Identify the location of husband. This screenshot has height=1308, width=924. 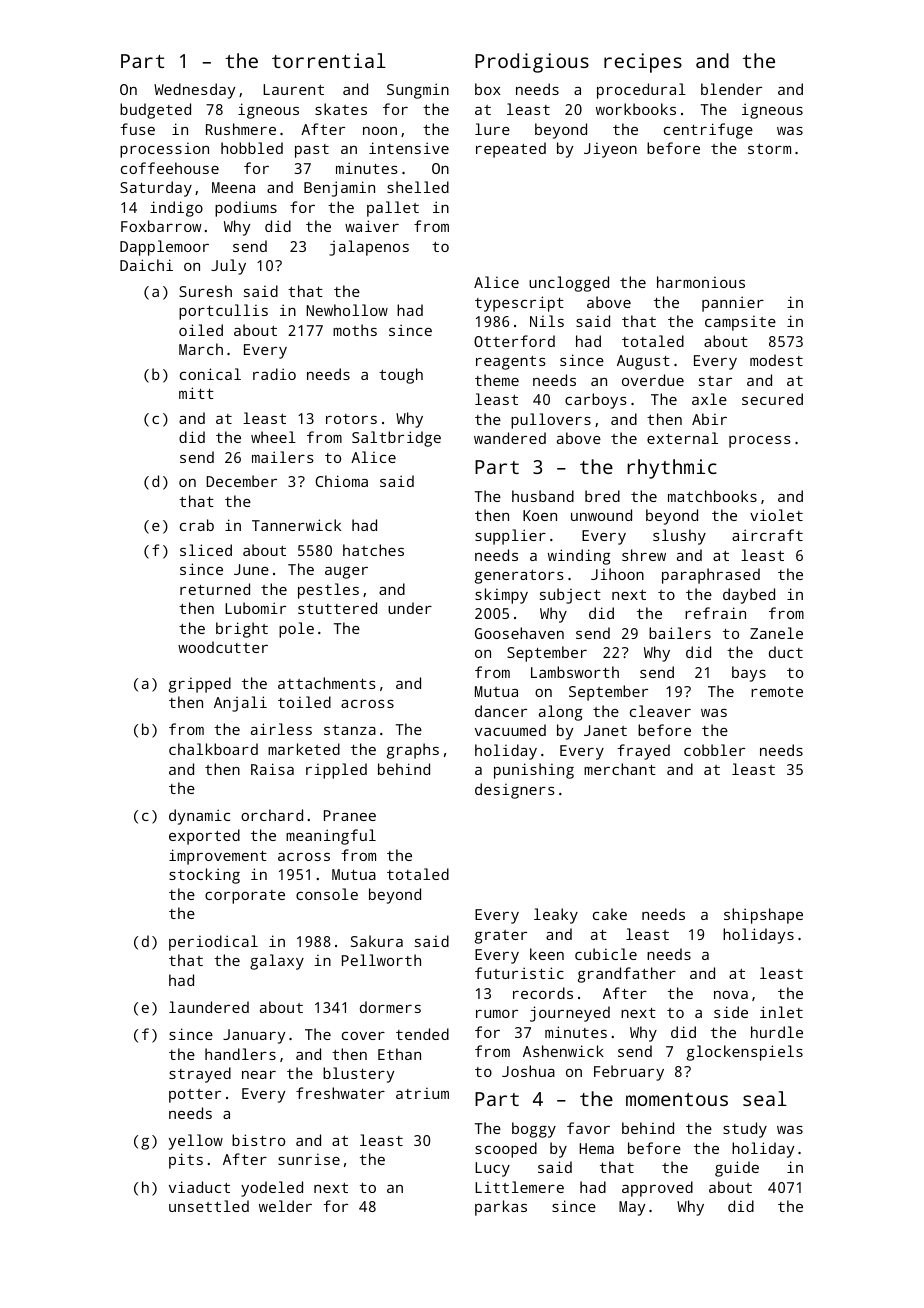
(543, 496).
